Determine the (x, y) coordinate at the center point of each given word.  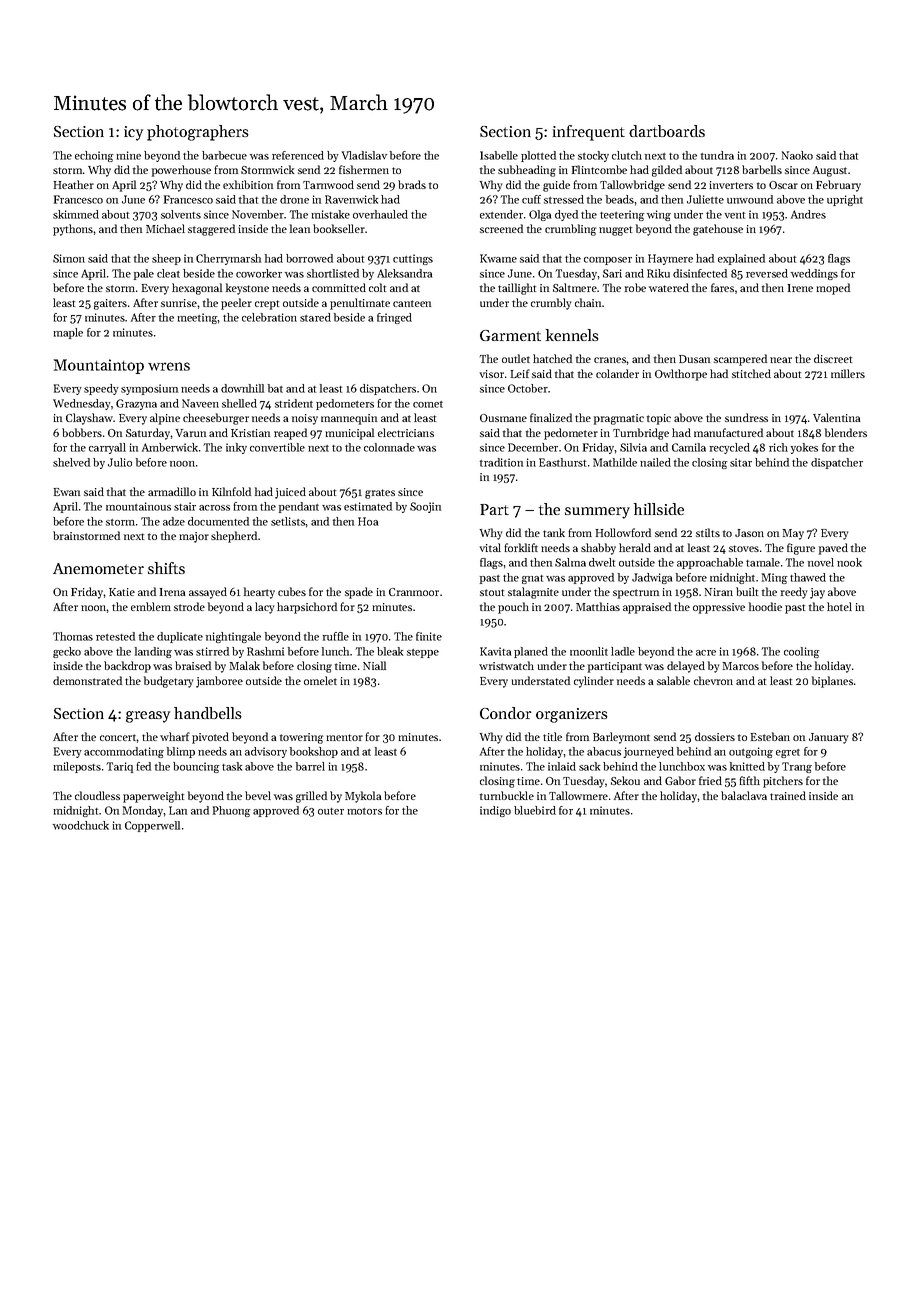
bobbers (82, 432)
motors (364, 811)
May (793, 534)
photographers (197, 133)
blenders (846, 432)
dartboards (667, 131)
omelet (320, 680)
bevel (258, 795)
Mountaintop (99, 366)
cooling (802, 652)
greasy (148, 717)
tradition (501, 462)
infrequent (589, 133)
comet (428, 404)
